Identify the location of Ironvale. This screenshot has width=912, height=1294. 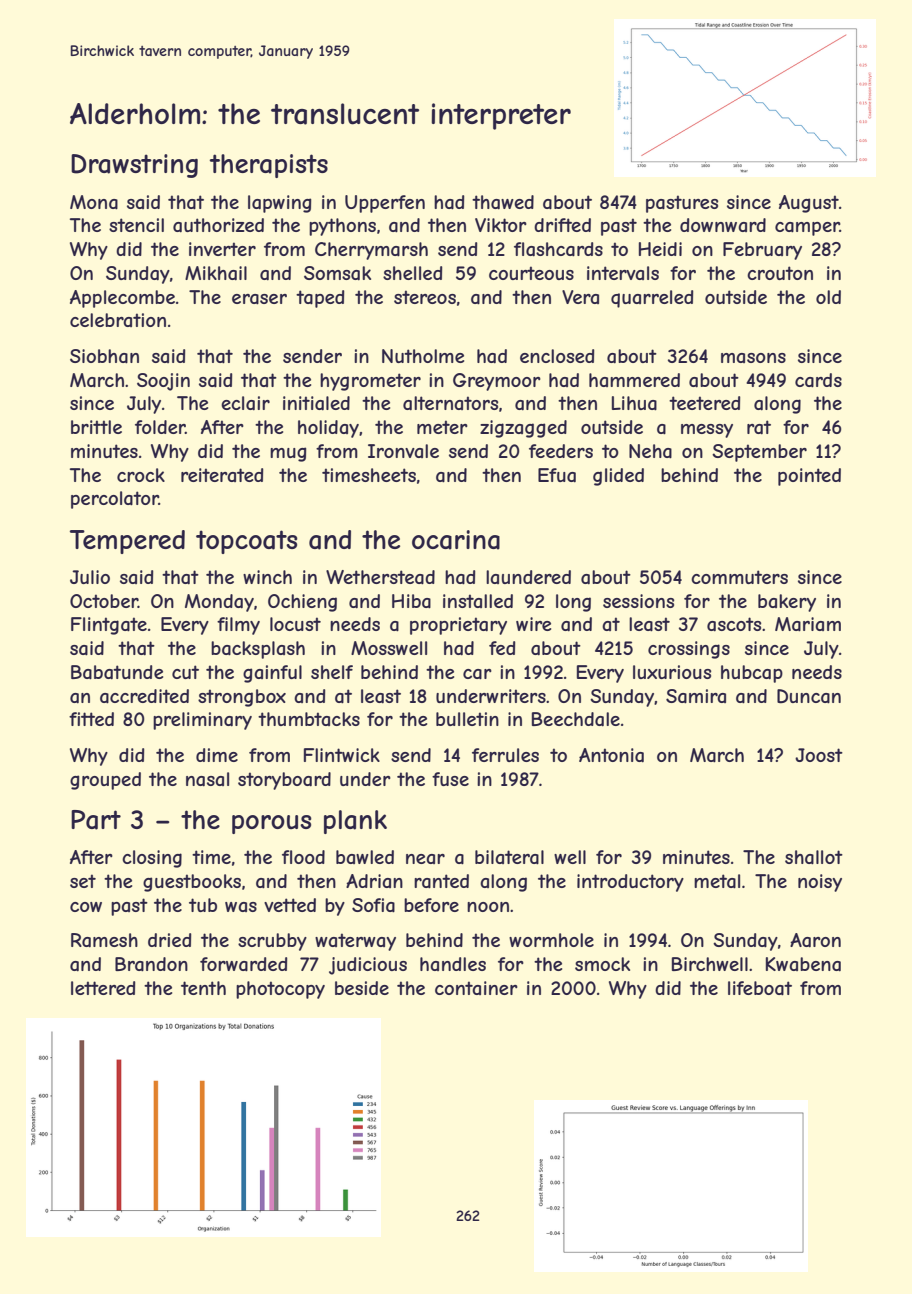
(403, 451).
